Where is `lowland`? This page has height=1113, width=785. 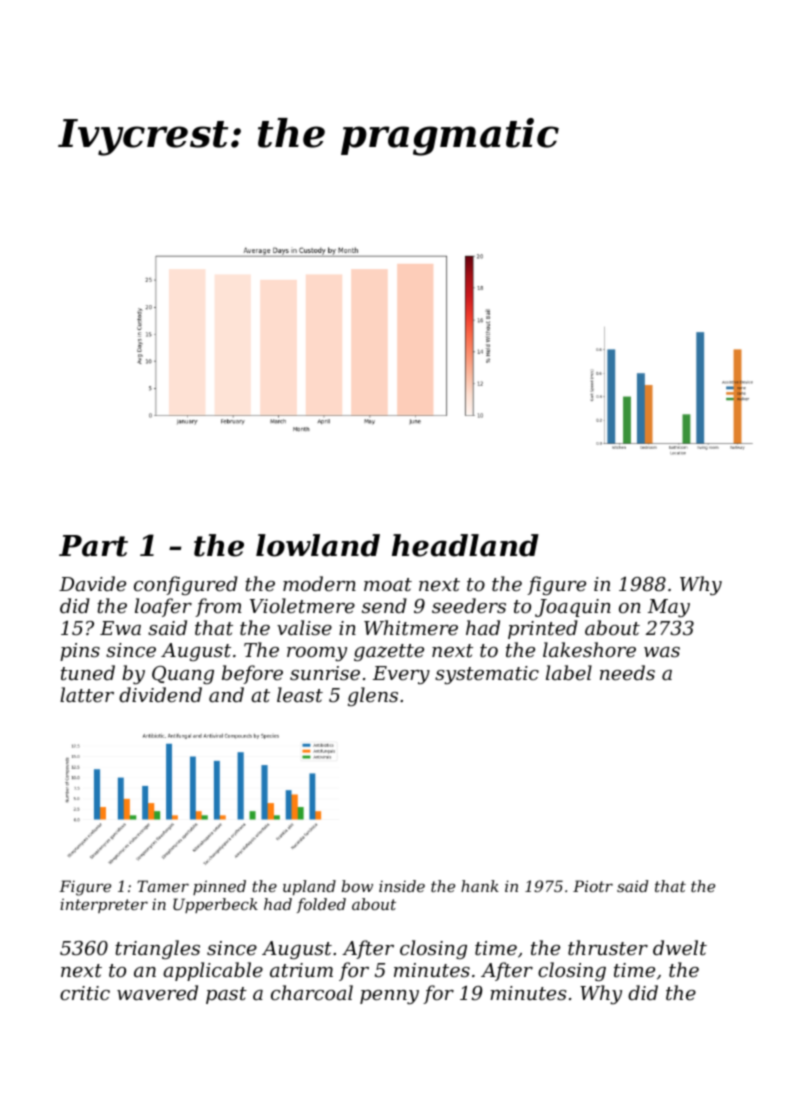 lowland is located at coordinates (318, 545).
